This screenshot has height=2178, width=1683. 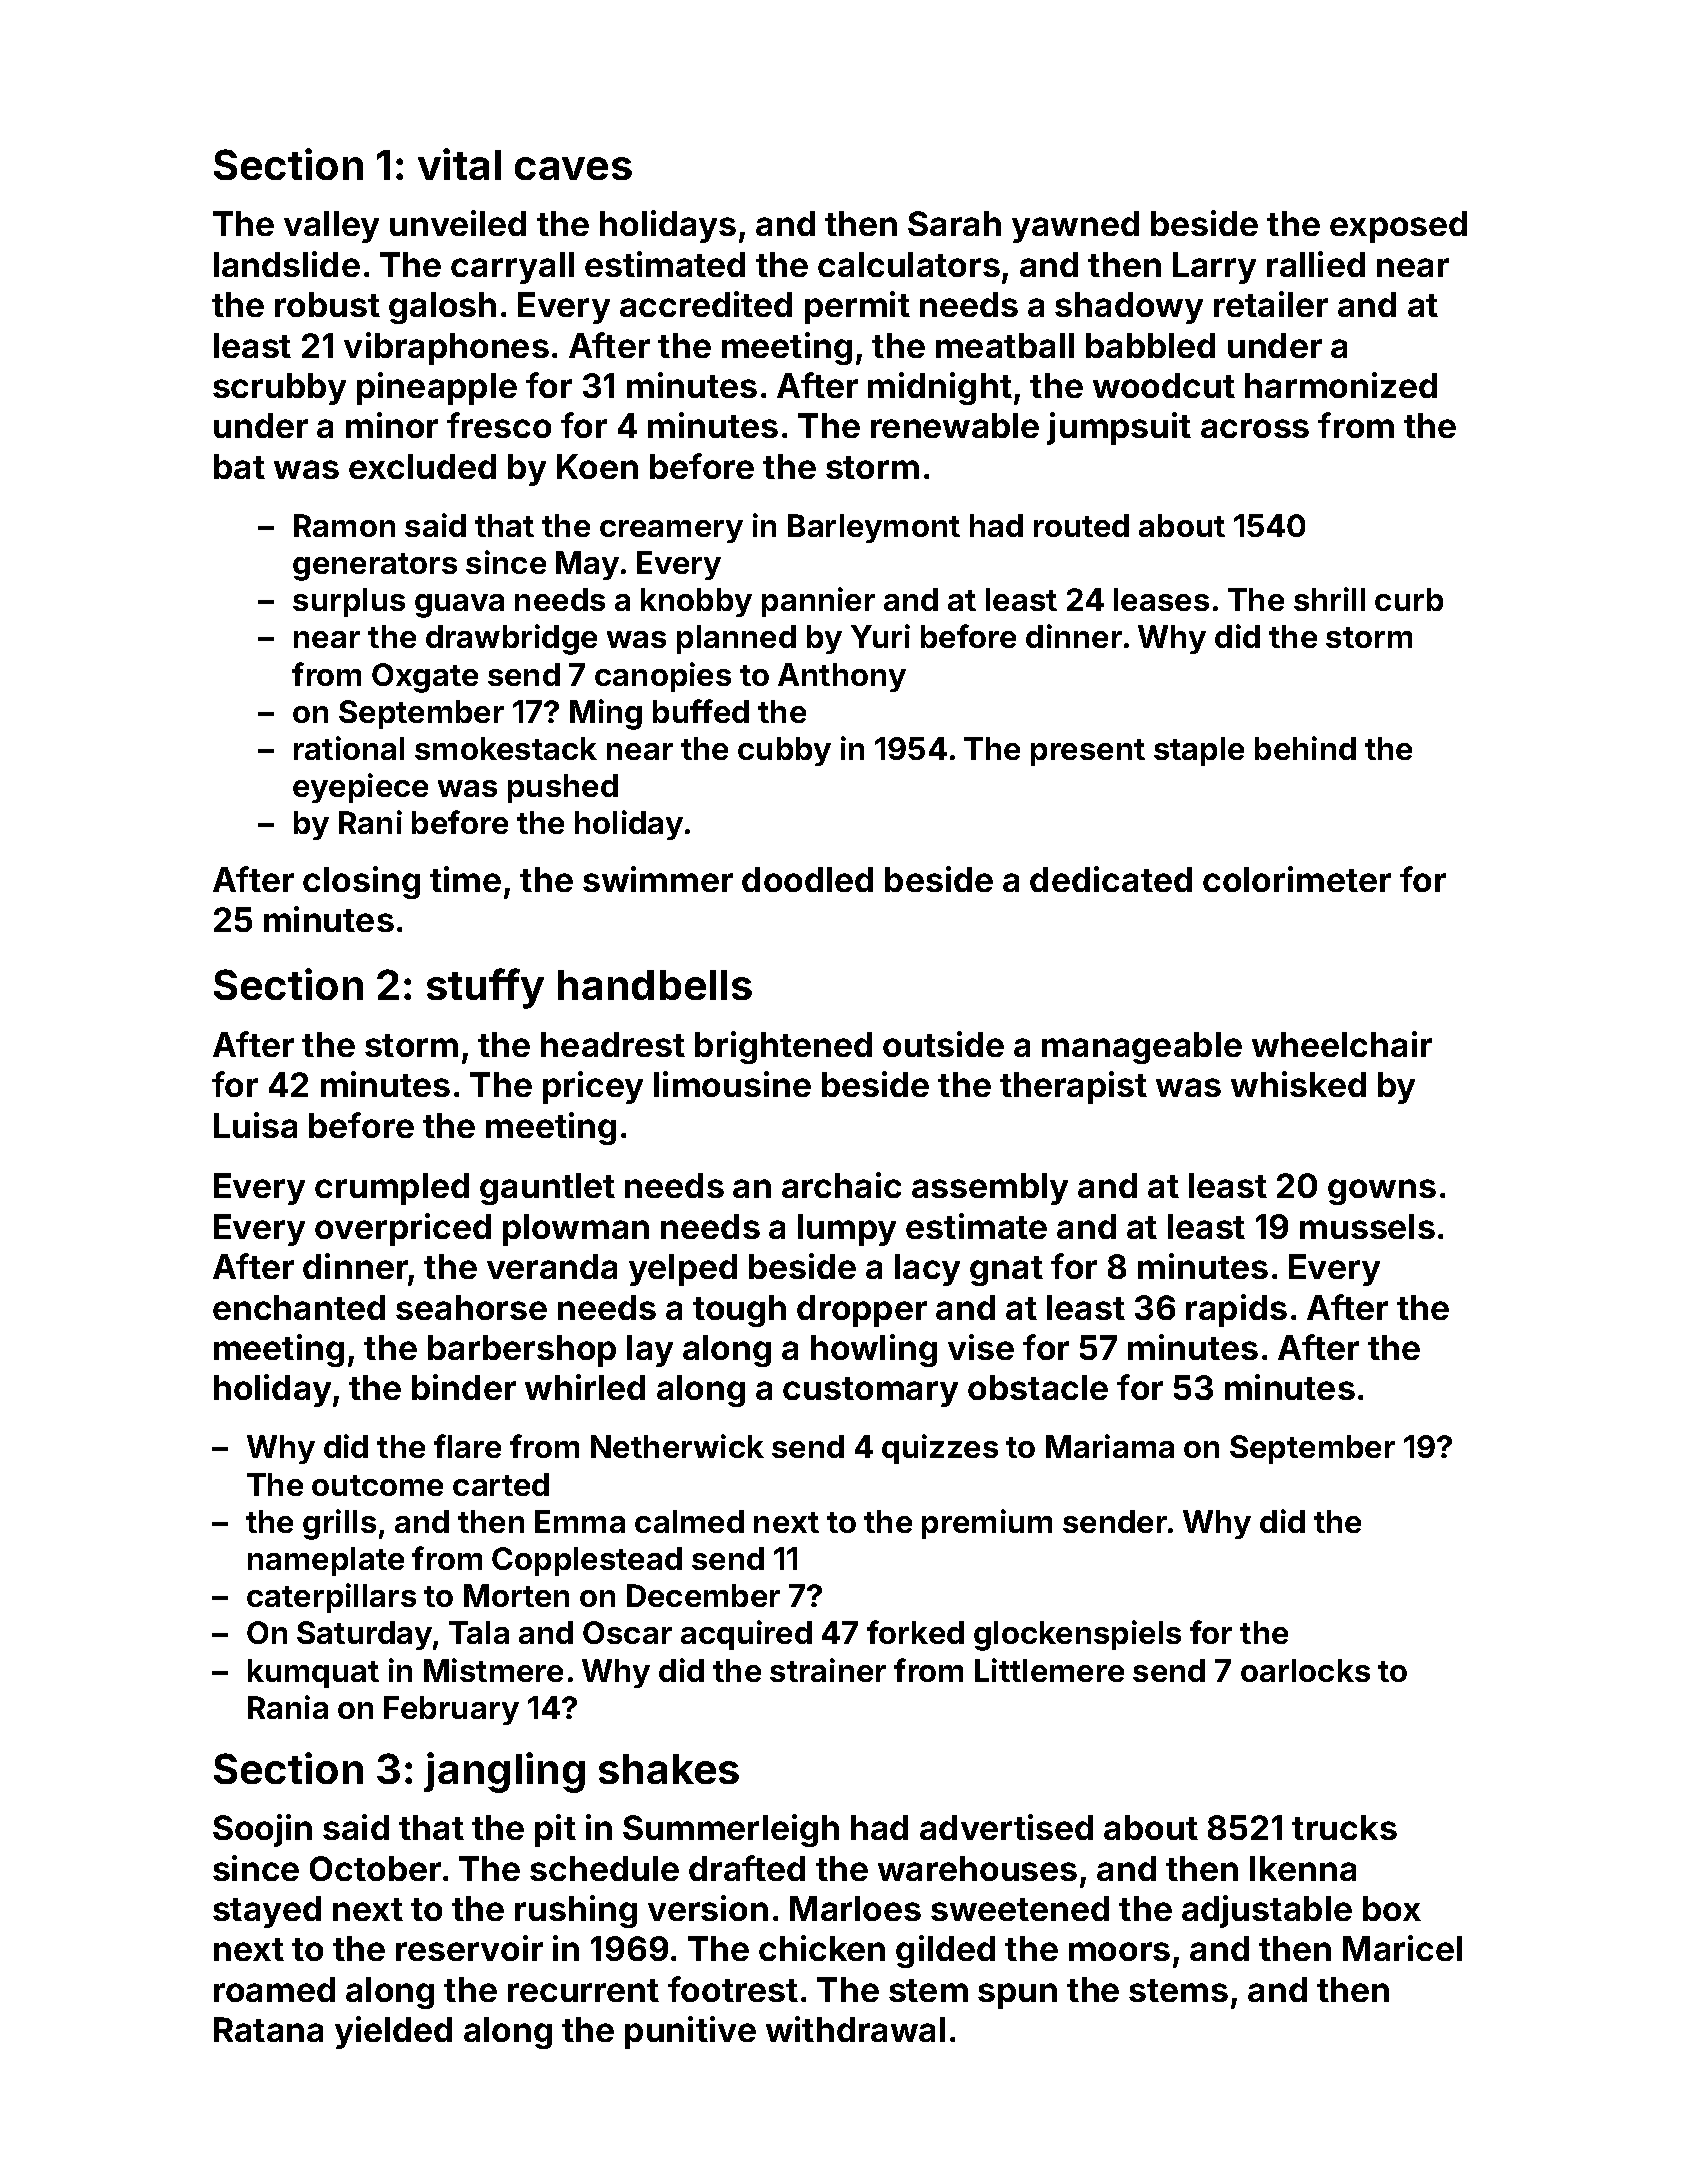 I want to click on closing, so click(x=361, y=882).
